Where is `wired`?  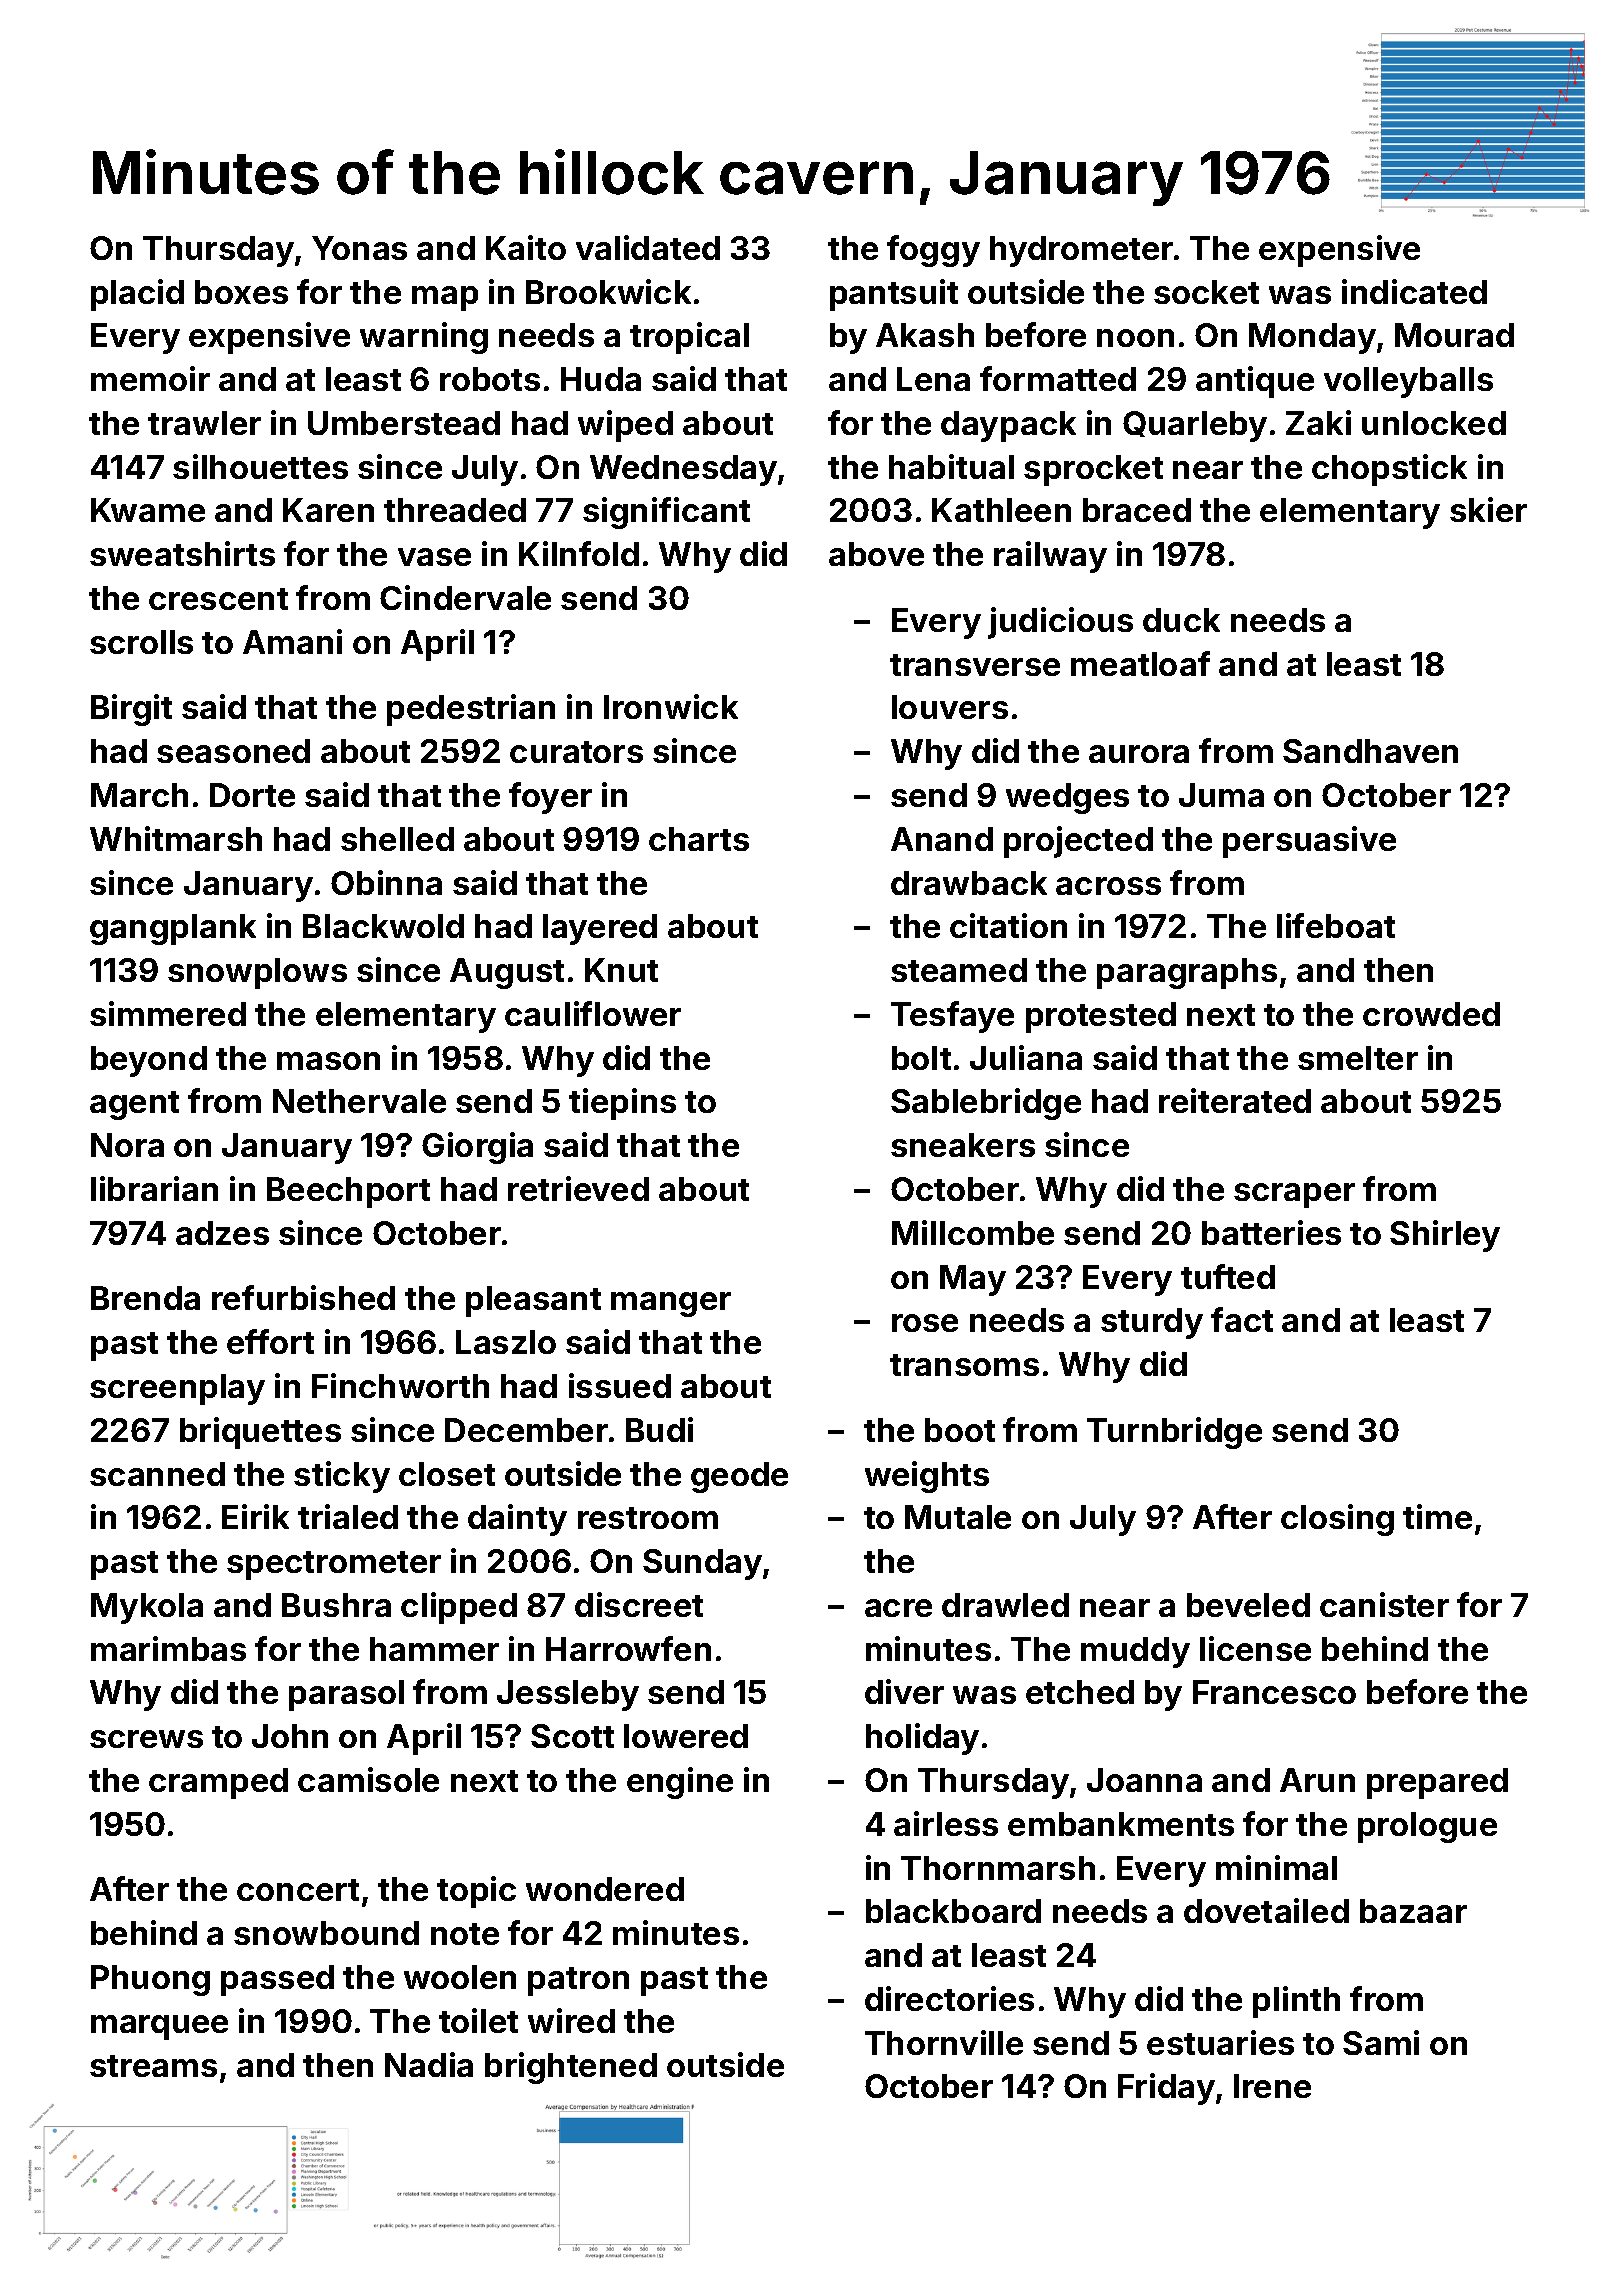
wired is located at coordinates (571, 2020).
